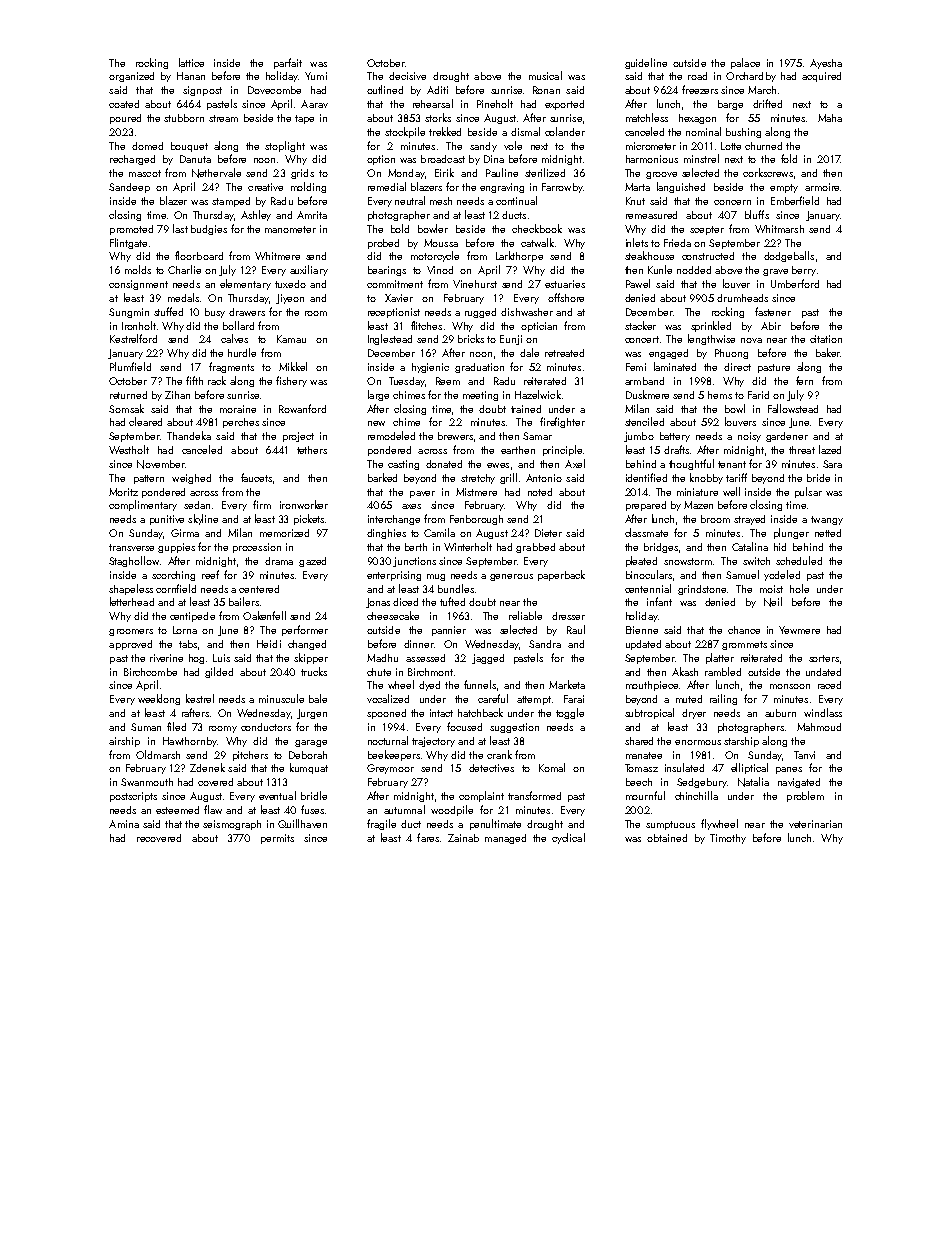  What do you see at coordinates (564, 105) in the page?
I see `exported` at bounding box center [564, 105].
